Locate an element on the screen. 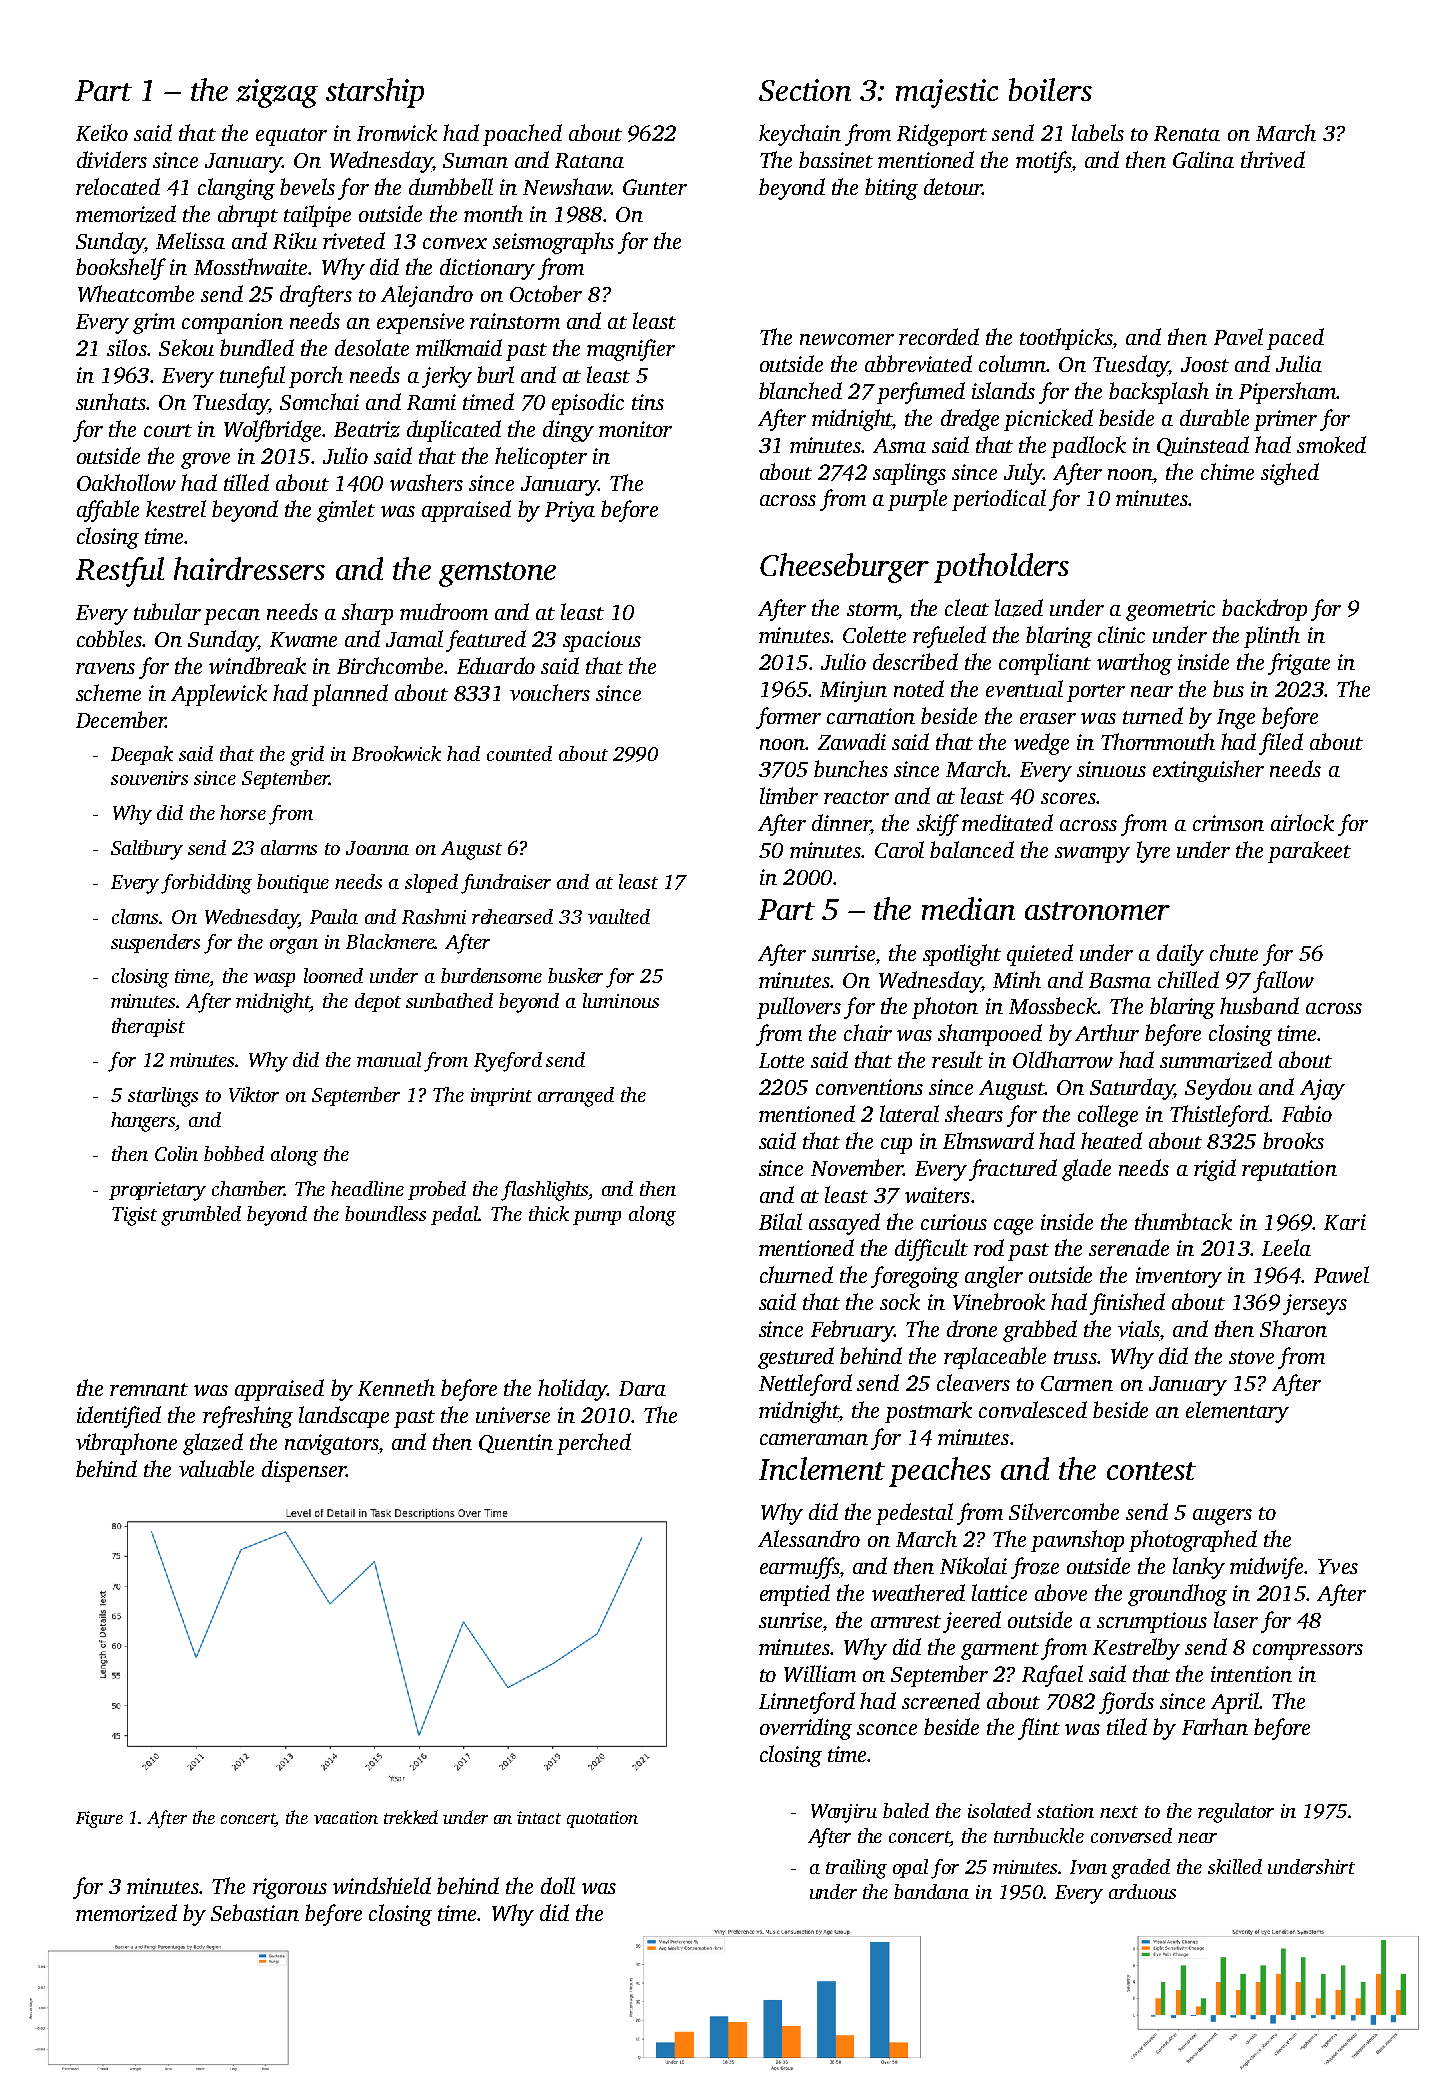  serenade is located at coordinates (1129, 1247).
